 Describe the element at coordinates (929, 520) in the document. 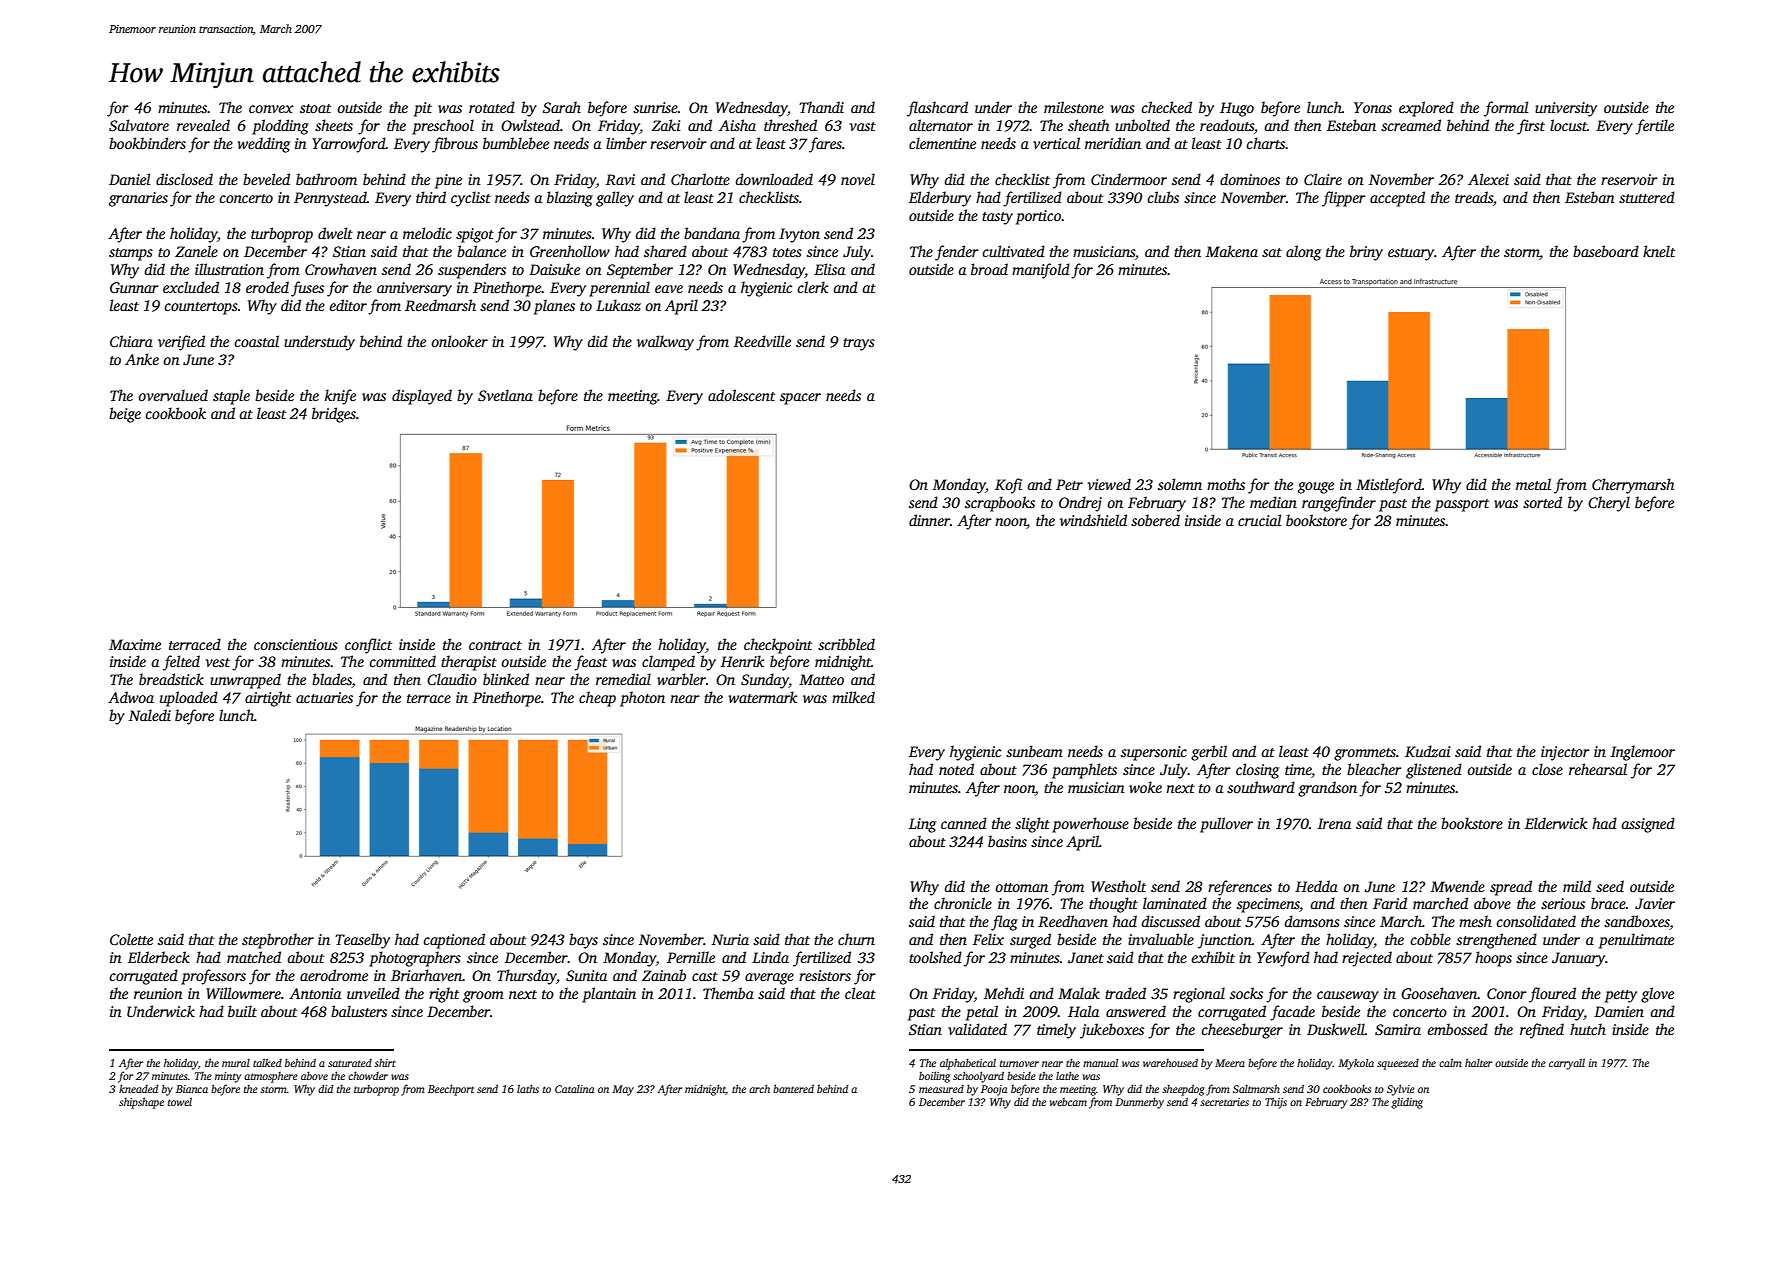

I see `dinner` at that location.
